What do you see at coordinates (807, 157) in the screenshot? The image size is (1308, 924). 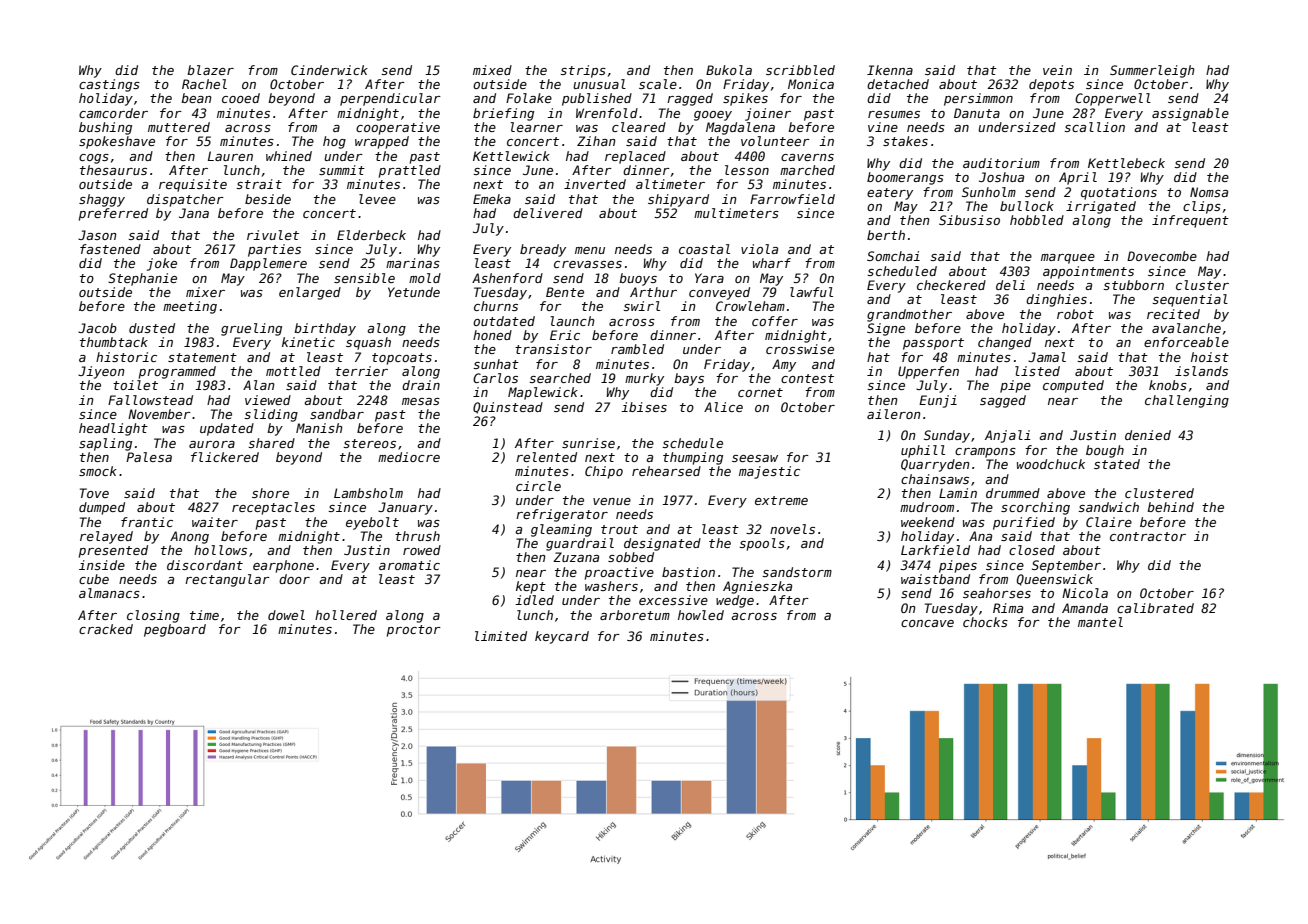 I see `caverns` at bounding box center [807, 157].
